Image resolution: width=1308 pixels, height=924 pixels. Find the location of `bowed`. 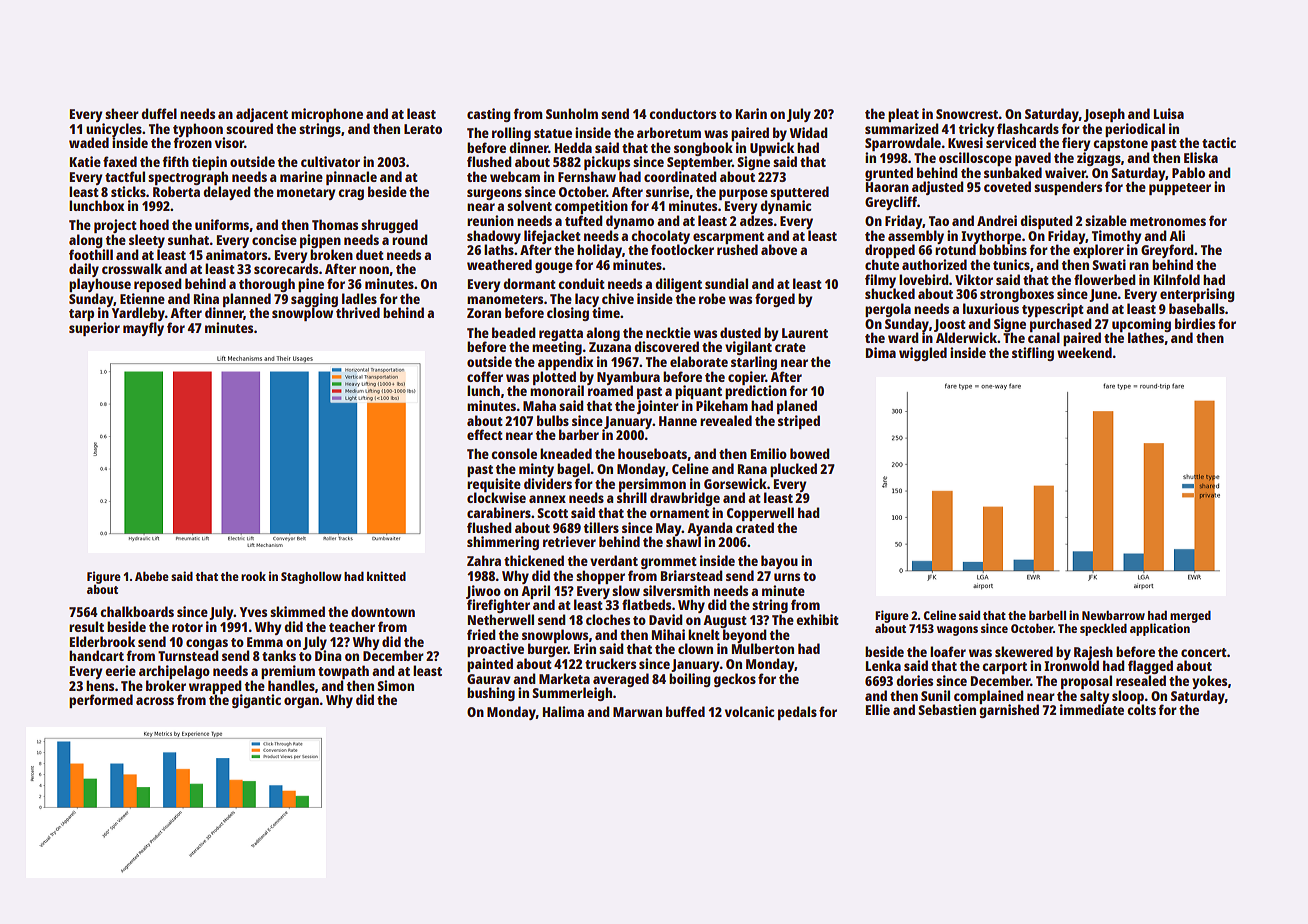

bowed is located at coordinates (810, 453).
